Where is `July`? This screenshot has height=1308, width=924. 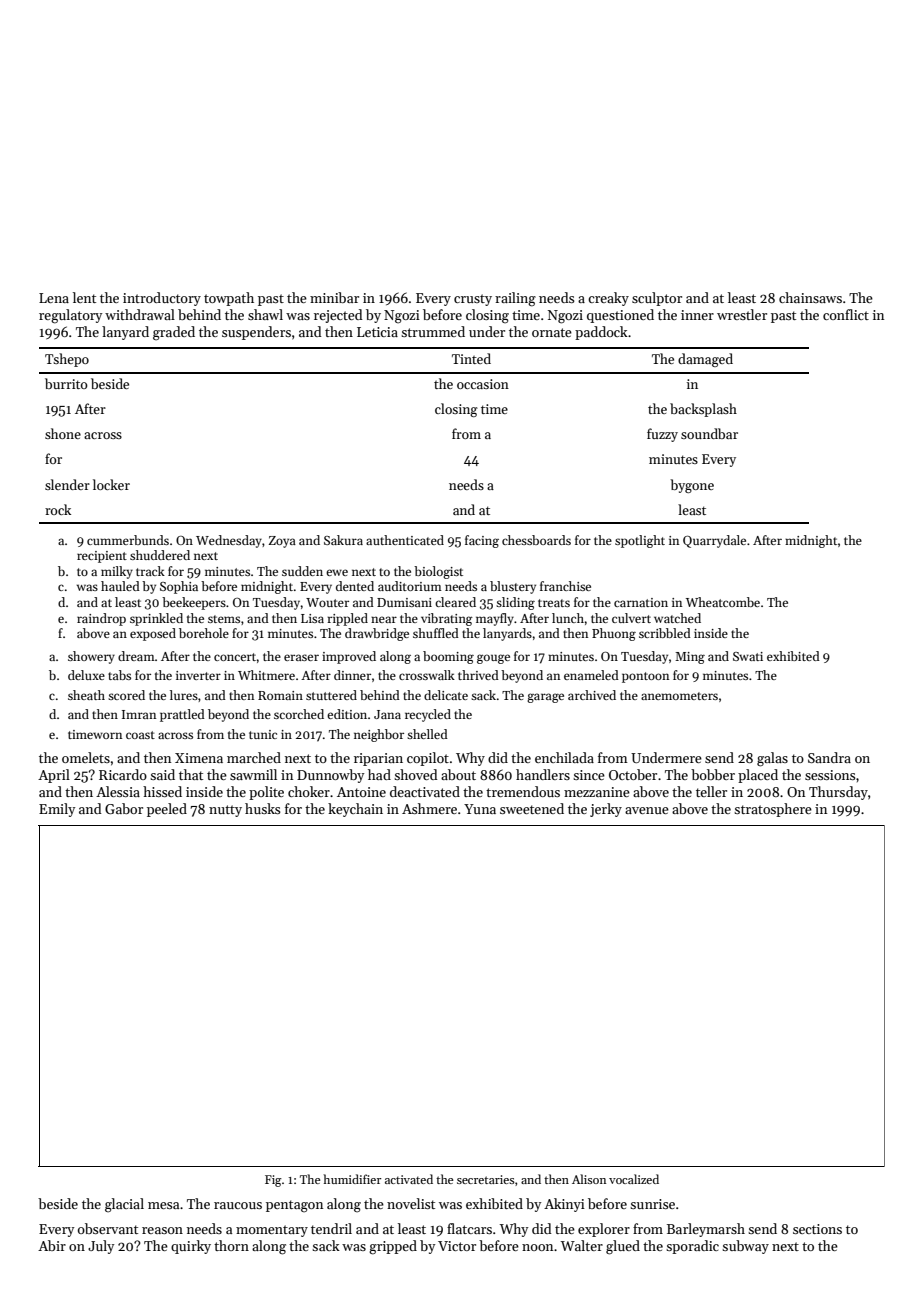
July is located at coordinates (101, 1247).
